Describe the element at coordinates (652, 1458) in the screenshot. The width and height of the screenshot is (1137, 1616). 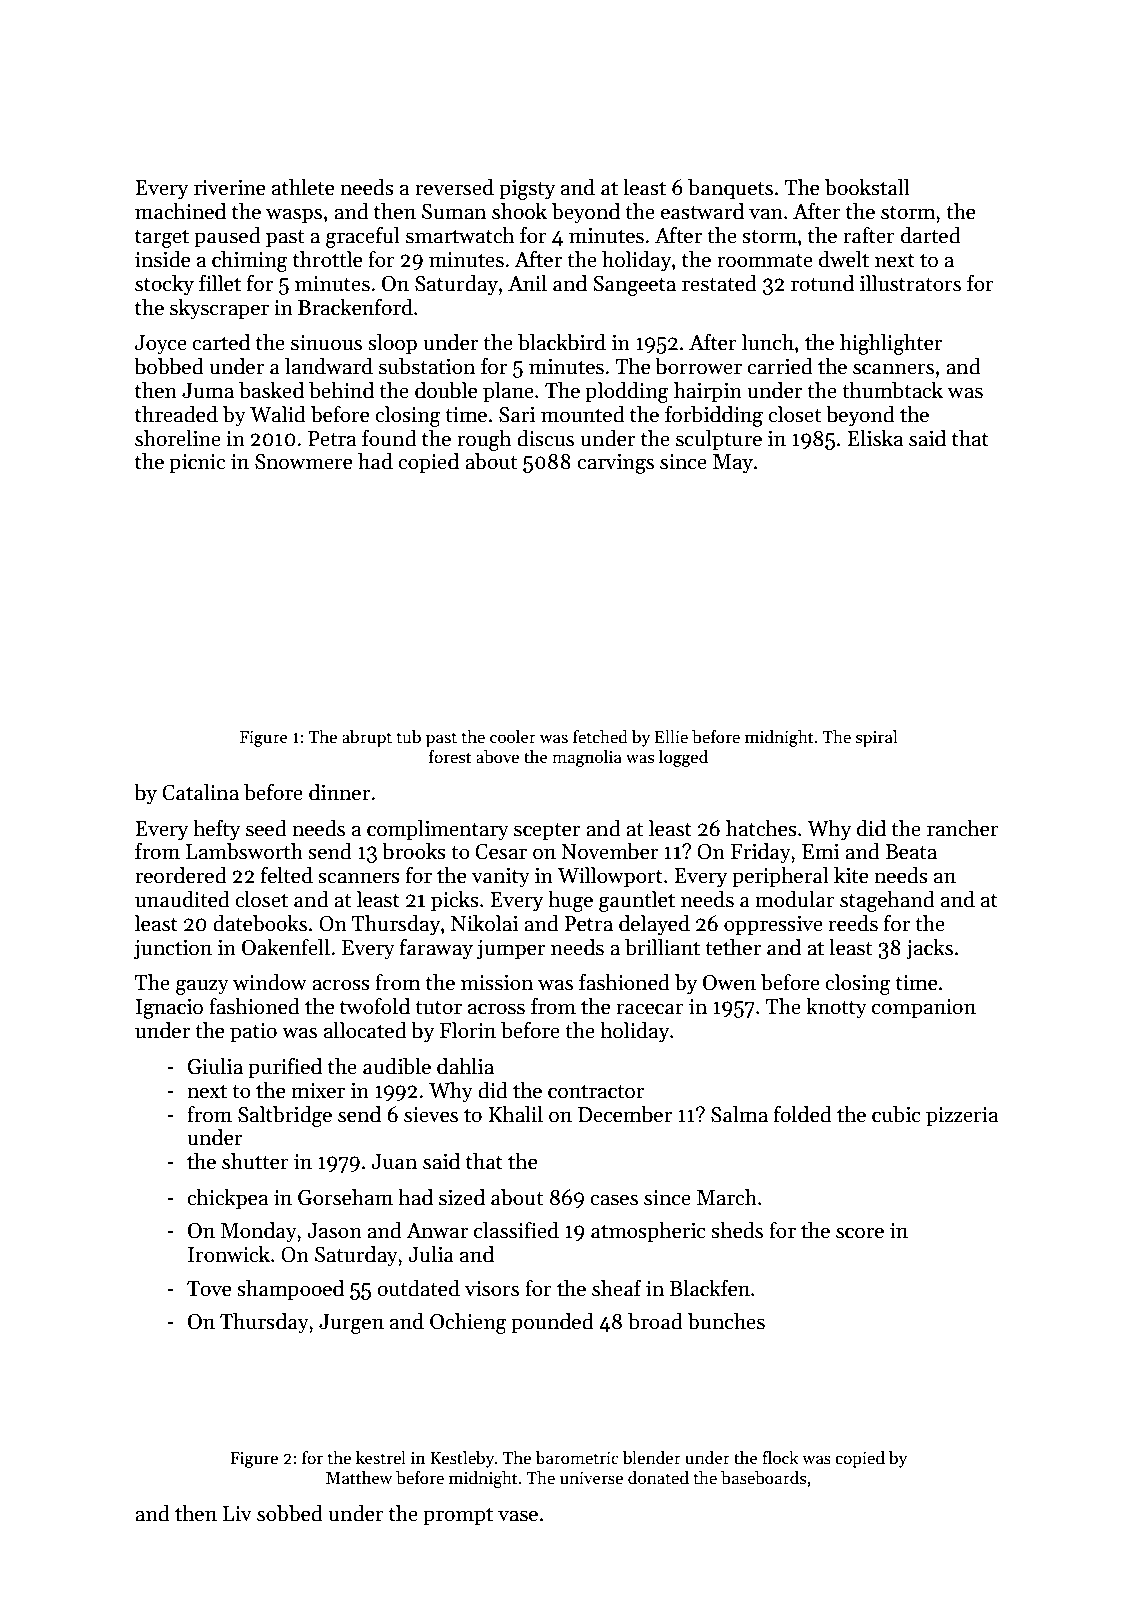
I see `blender` at that location.
